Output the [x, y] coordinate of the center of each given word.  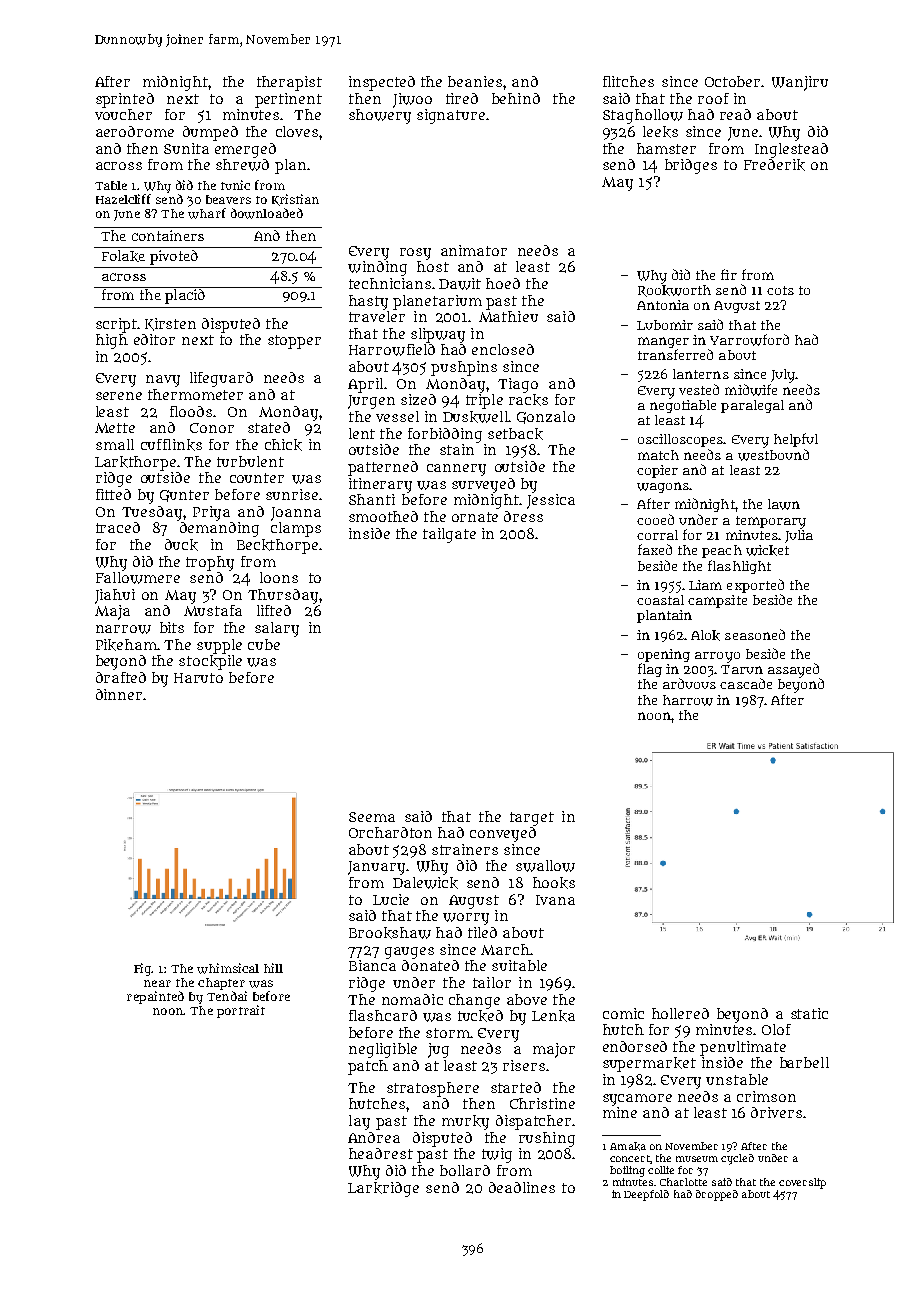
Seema [372, 817]
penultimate [743, 1048]
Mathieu [508, 316]
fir [729, 274]
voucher [123, 114]
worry [466, 919]
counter [257, 478]
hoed [503, 283]
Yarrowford [749, 340]
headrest [381, 1153]
